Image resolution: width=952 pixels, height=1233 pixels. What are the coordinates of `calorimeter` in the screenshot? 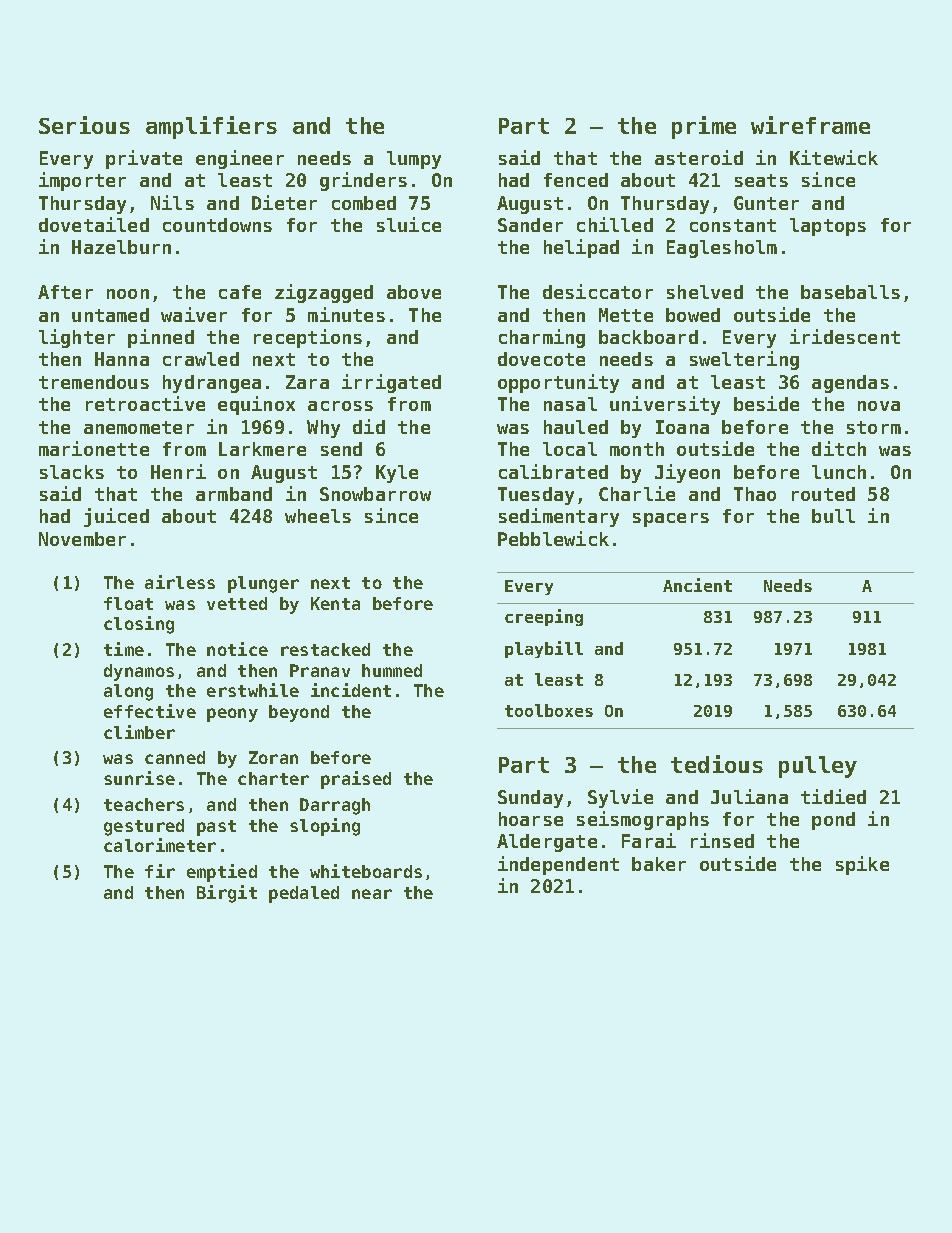 It's located at (160, 845).
